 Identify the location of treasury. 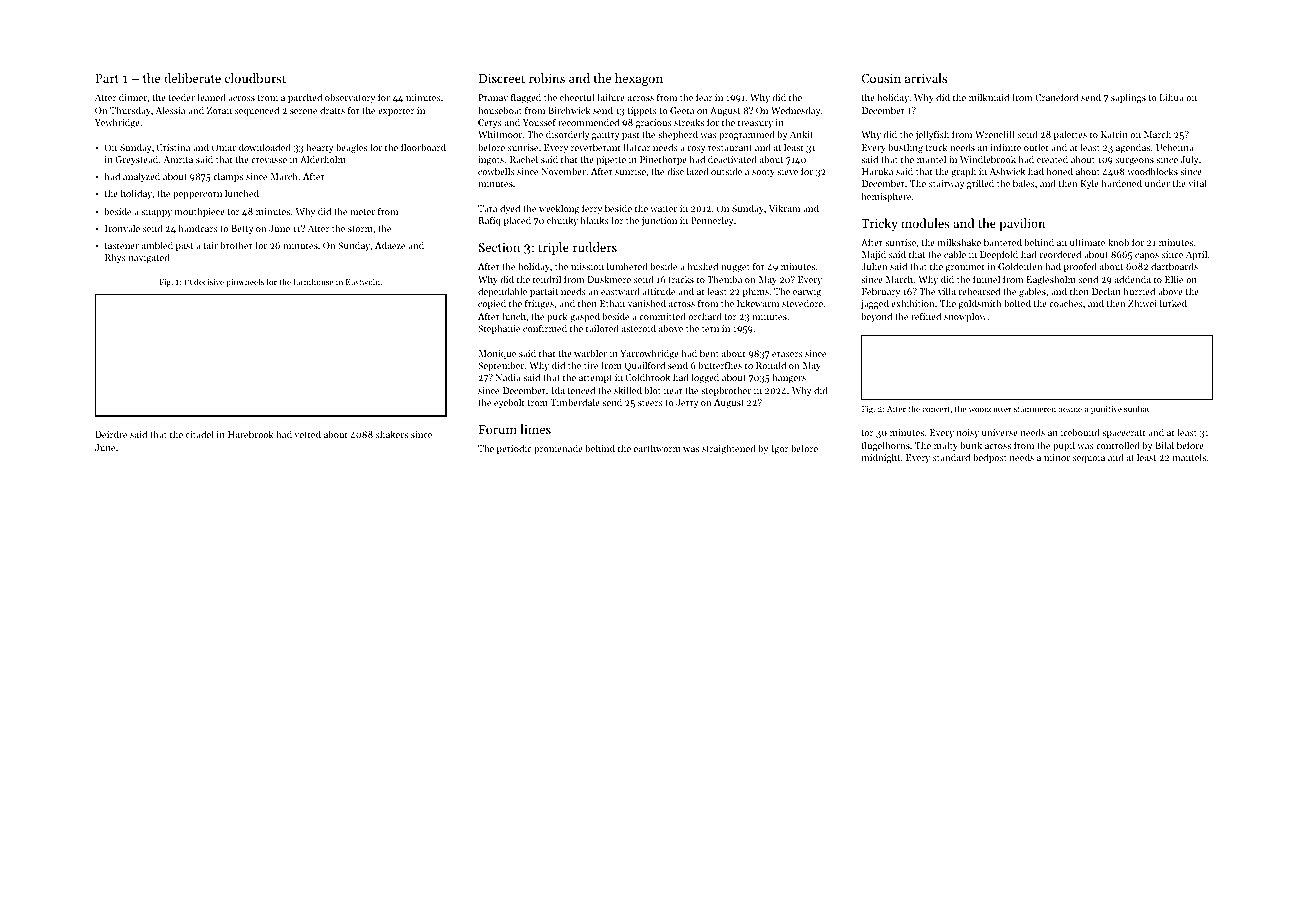
(755, 124).
